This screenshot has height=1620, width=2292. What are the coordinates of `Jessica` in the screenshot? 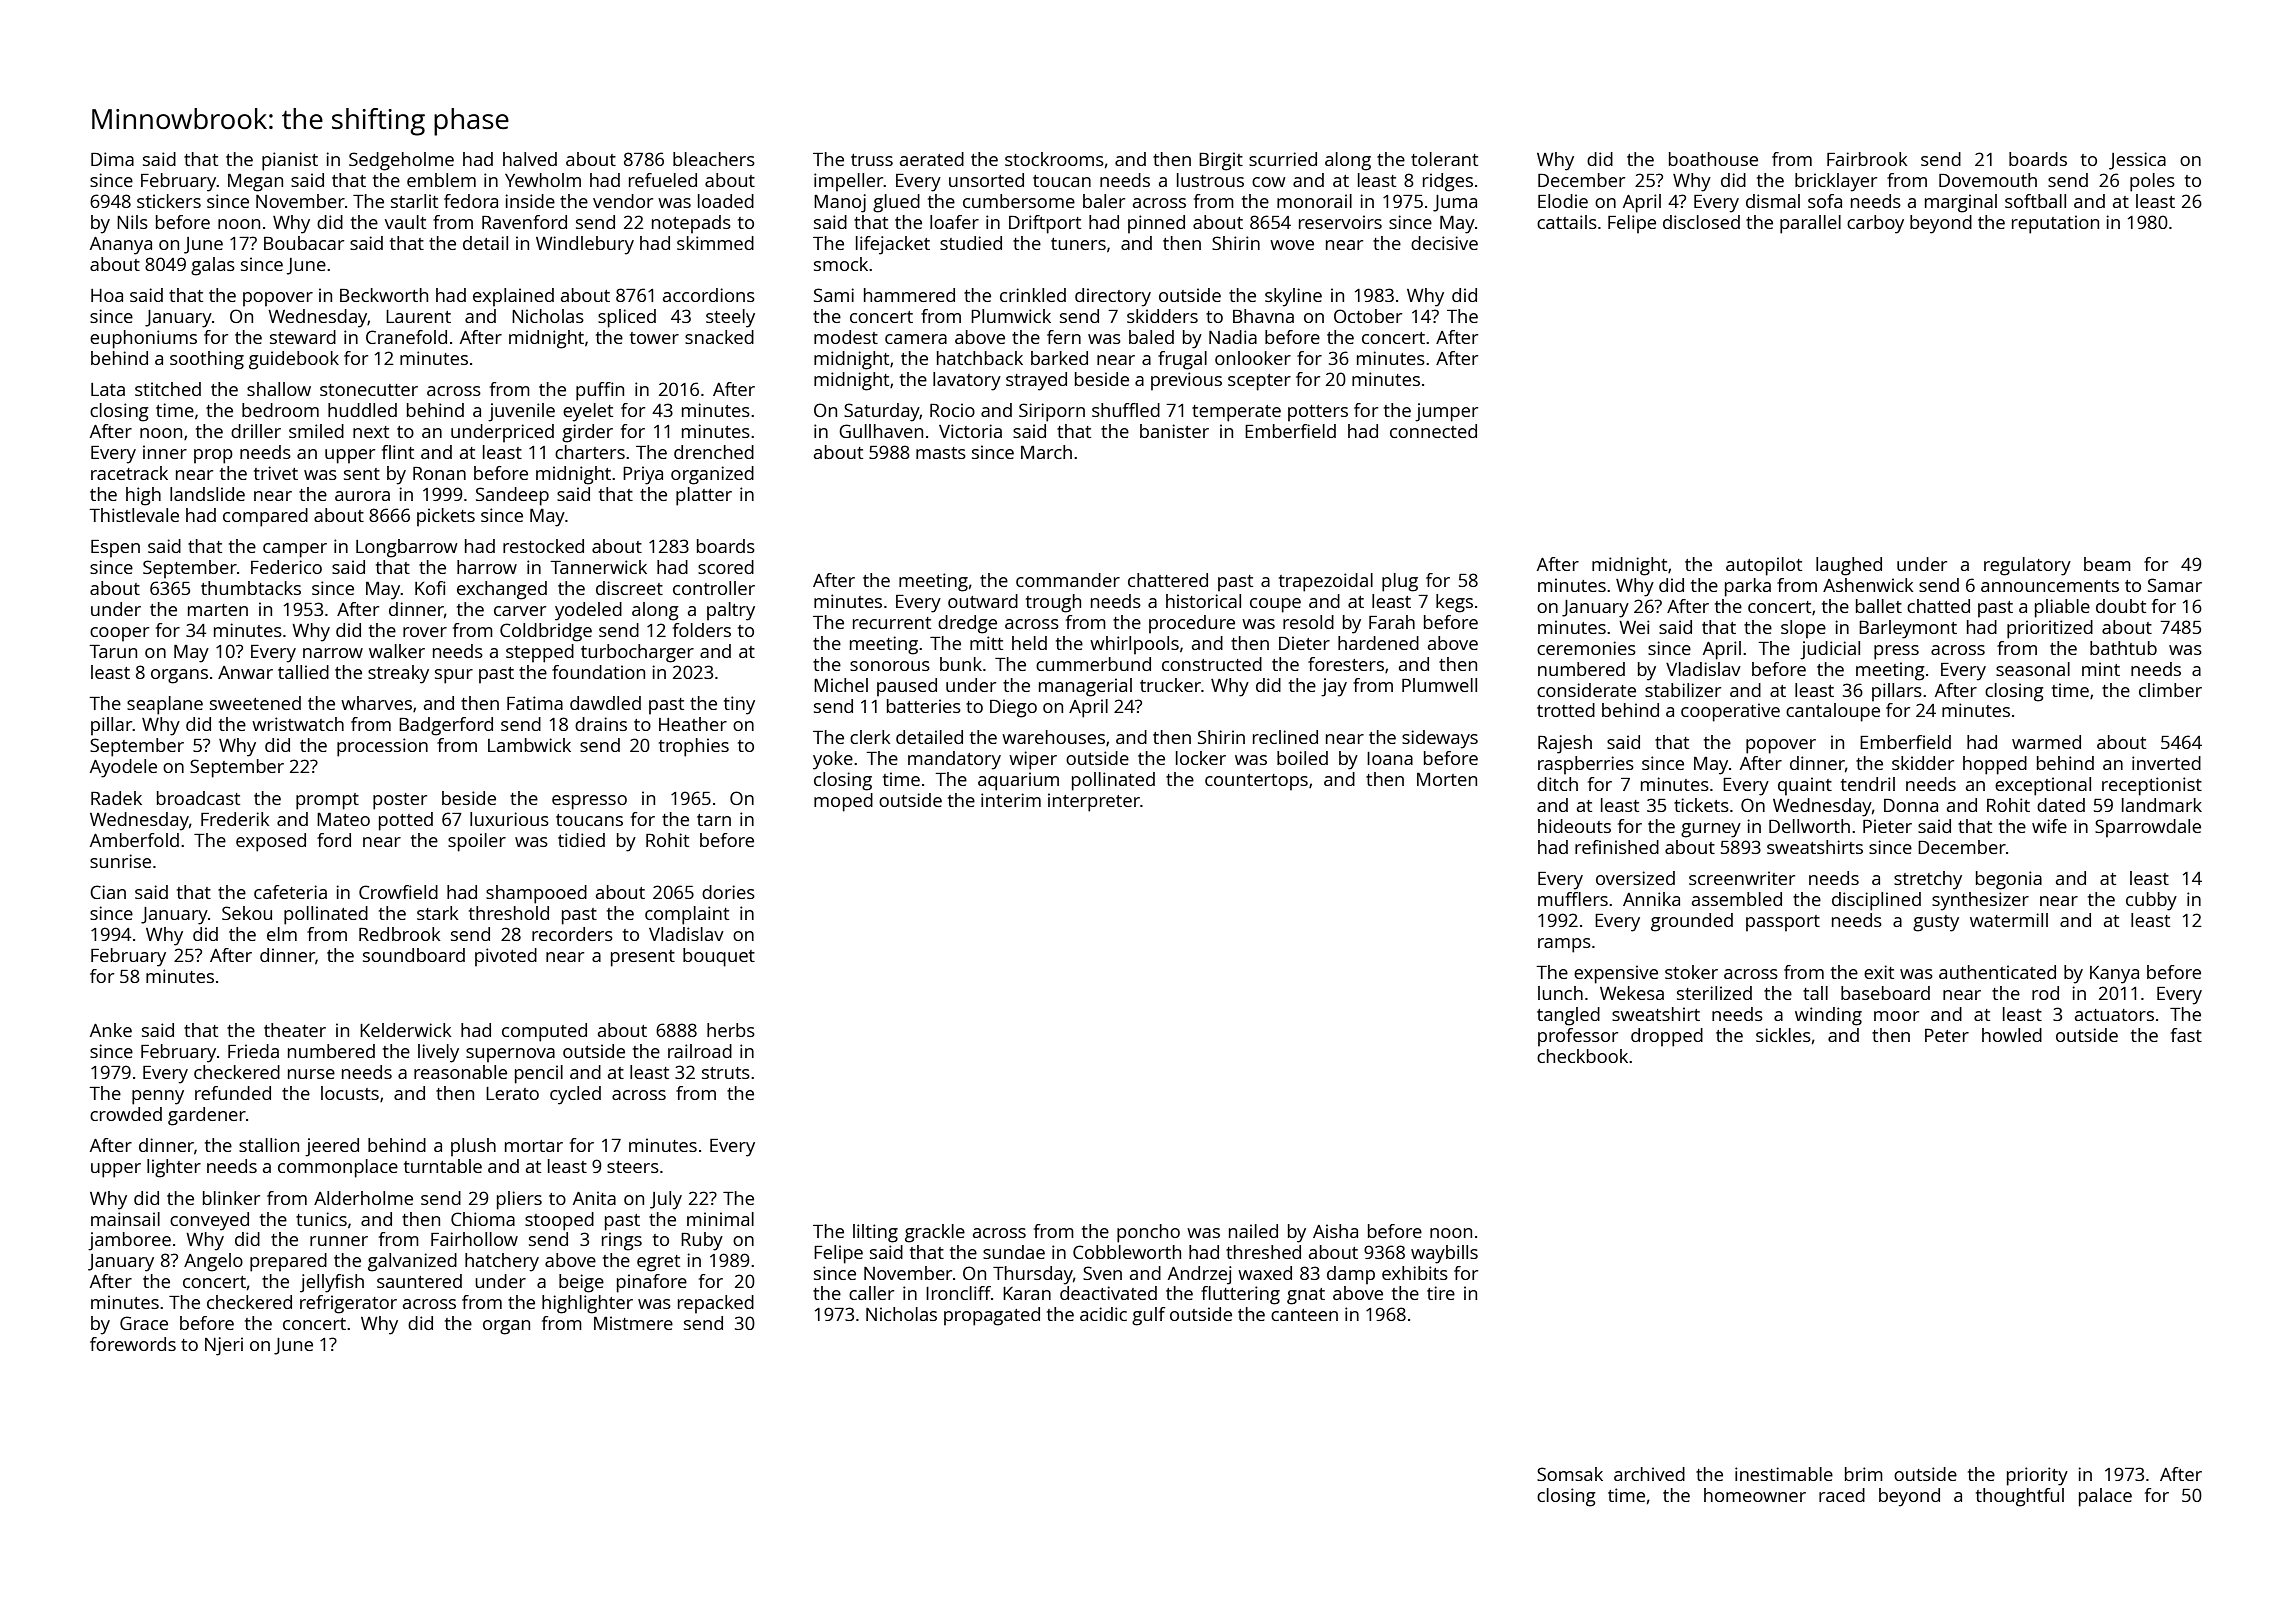 It's located at (2137, 161).
